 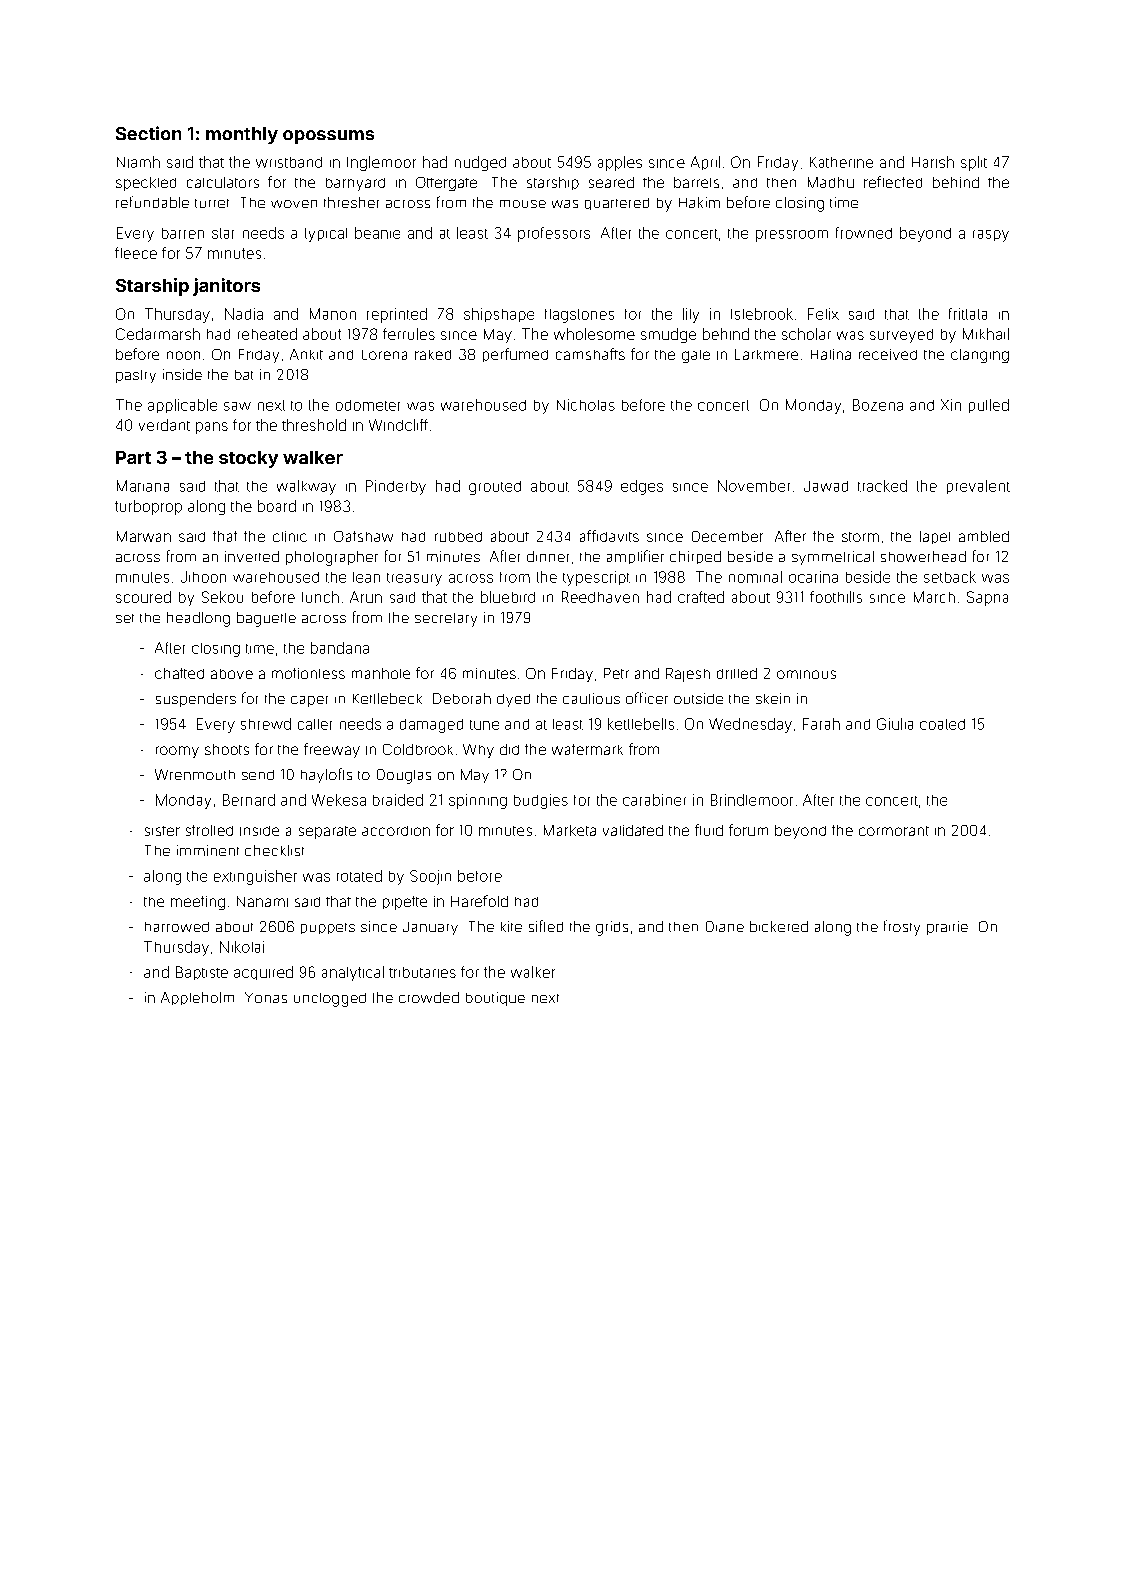 I want to click on Nicholas, so click(x=586, y=405).
